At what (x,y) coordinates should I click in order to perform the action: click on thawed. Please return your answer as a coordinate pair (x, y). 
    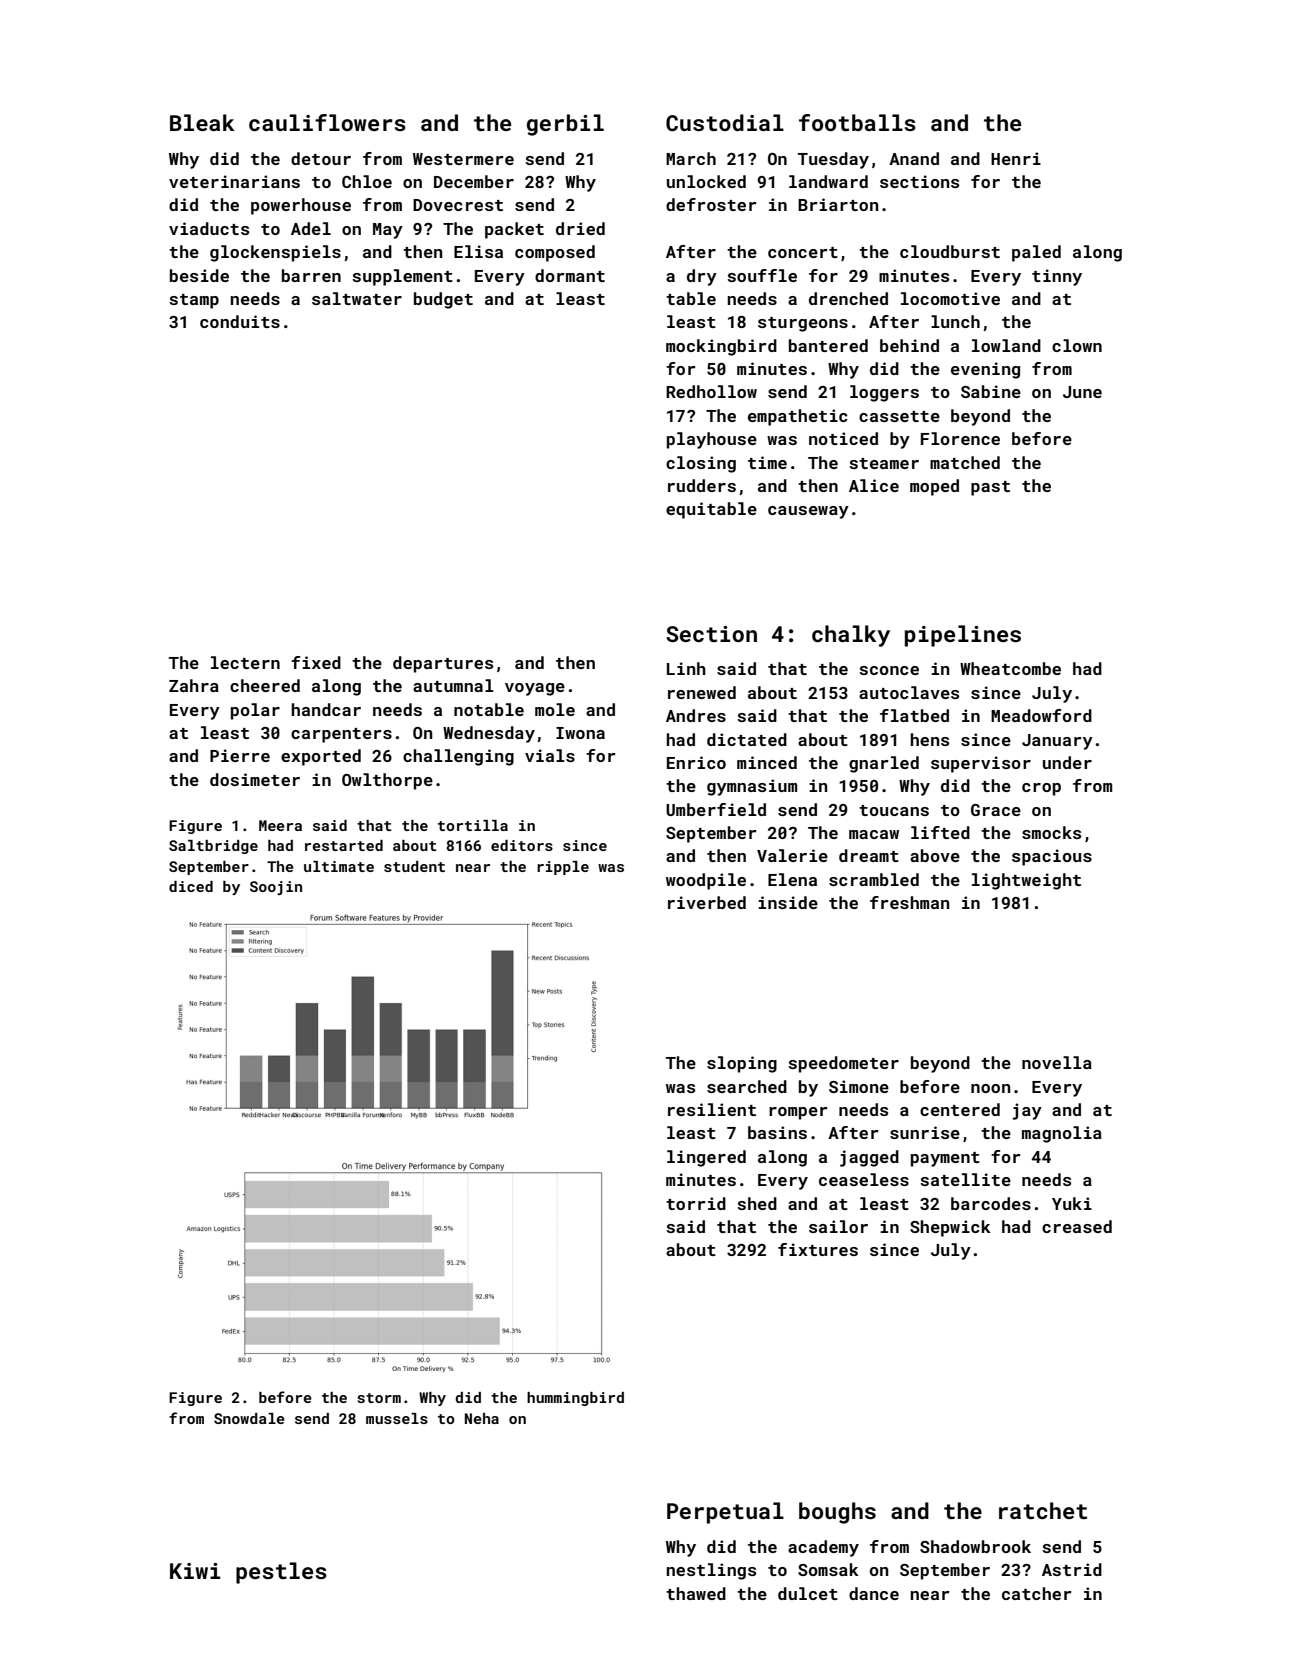
    Looking at the image, I should click on (696, 1593).
